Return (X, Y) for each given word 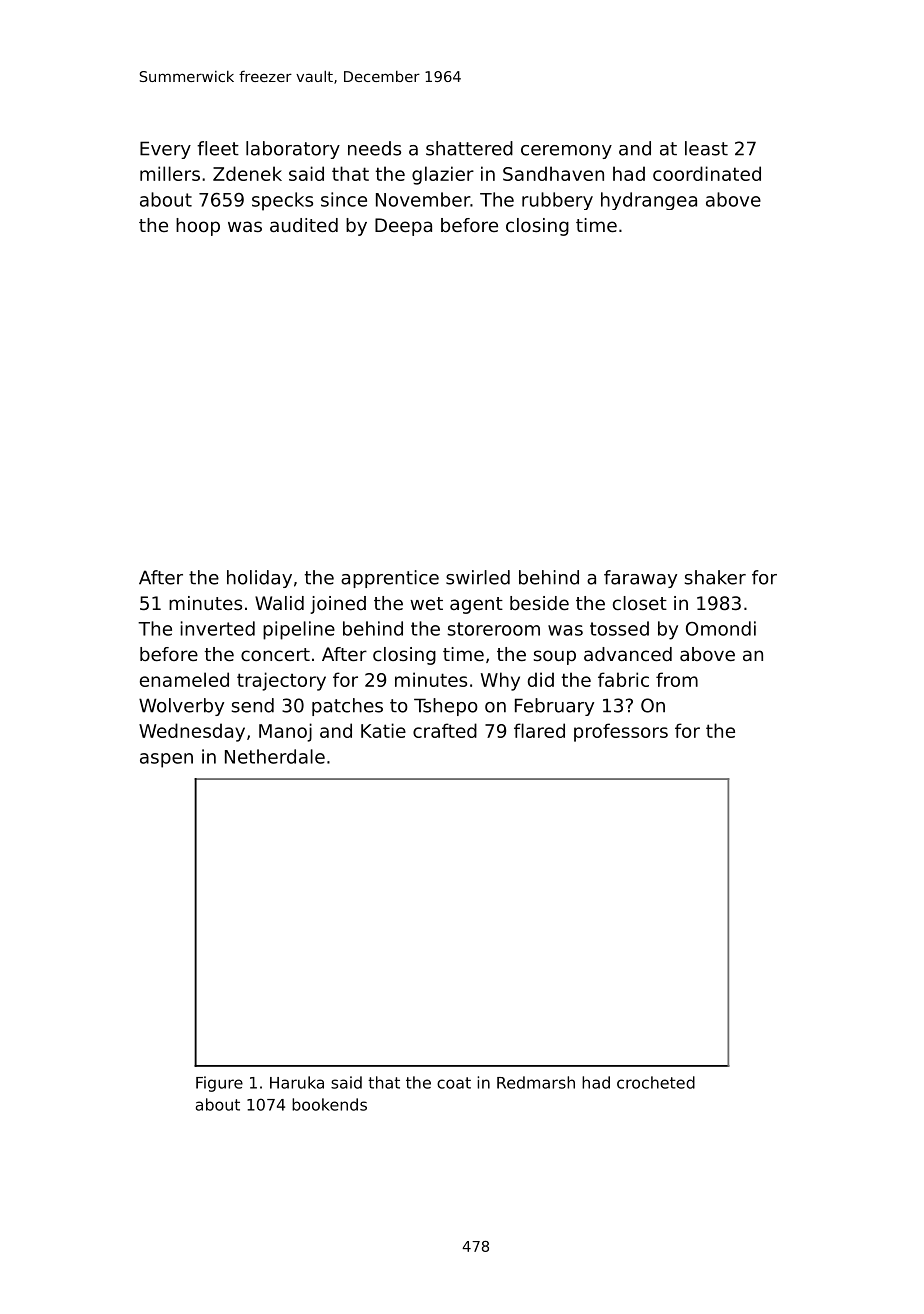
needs (374, 148)
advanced (628, 654)
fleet (218, 148)
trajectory (281, 681)
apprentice (390, 579)
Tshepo (446, 707)
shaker (715, 577)
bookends (329, 1104)
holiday (259, 579)
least (706, 148)
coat (454, 1083)
